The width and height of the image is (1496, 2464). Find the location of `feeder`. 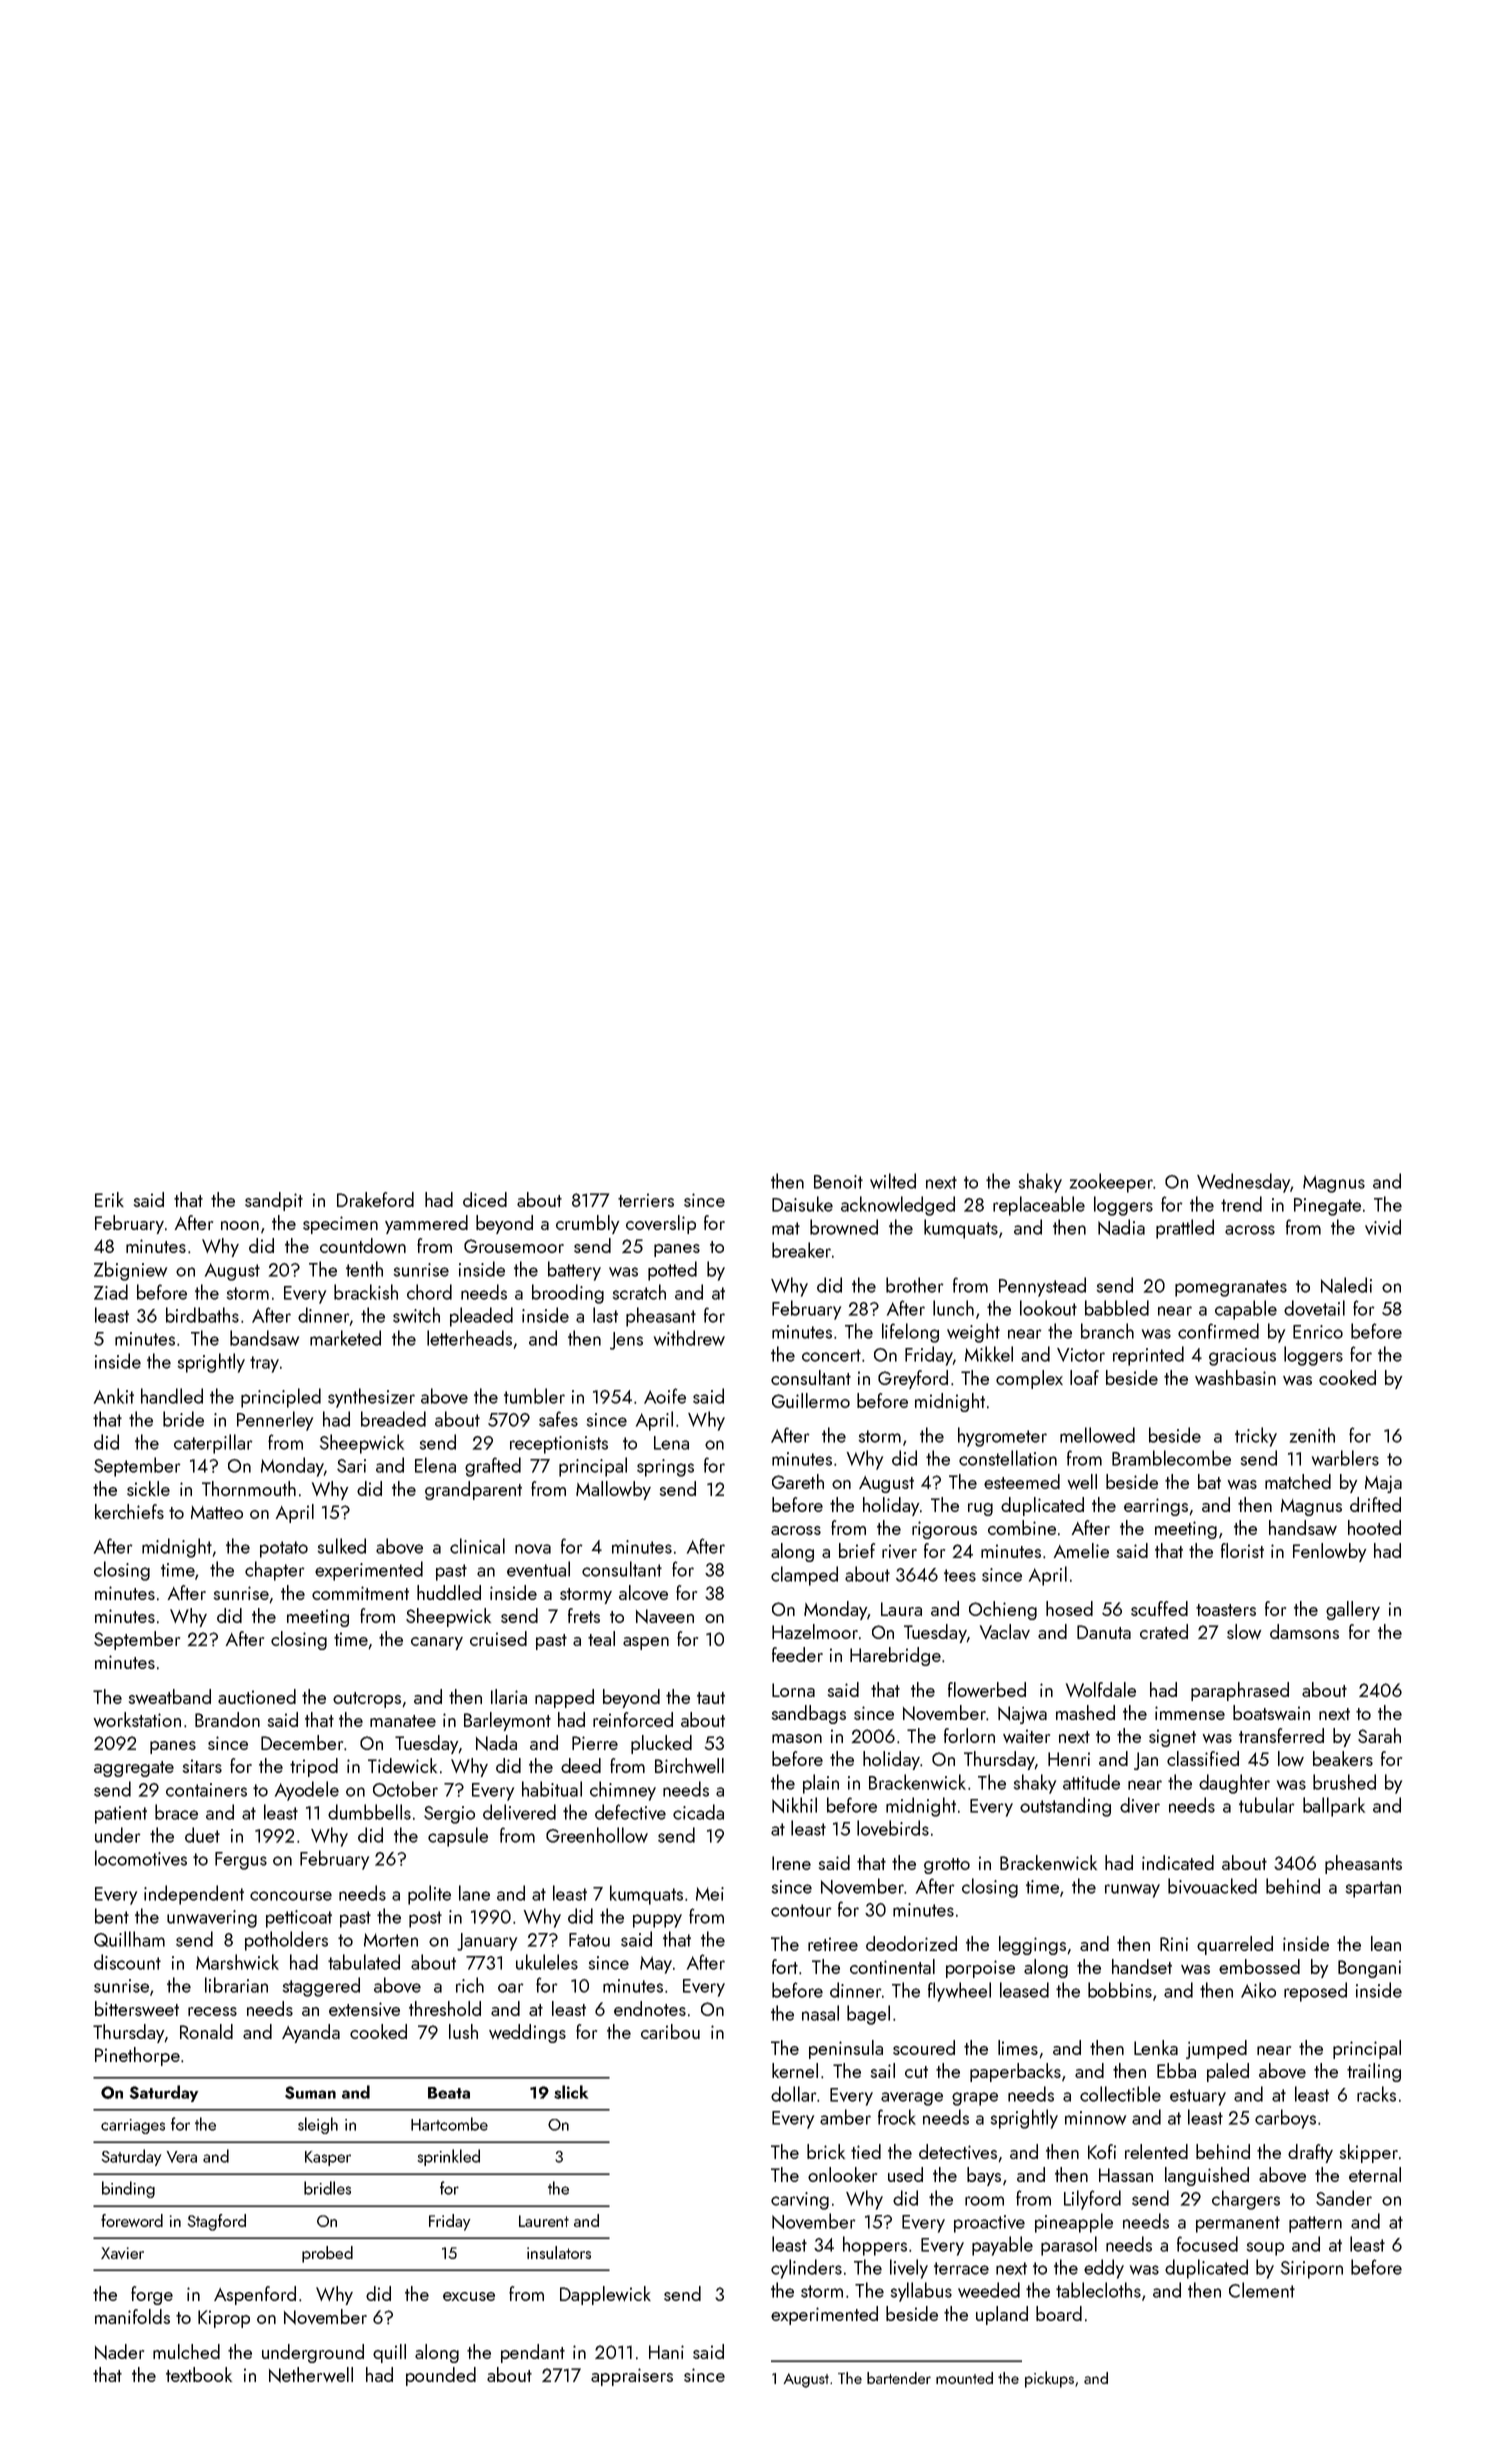

feeder is located at coordinates (797, 1654).
